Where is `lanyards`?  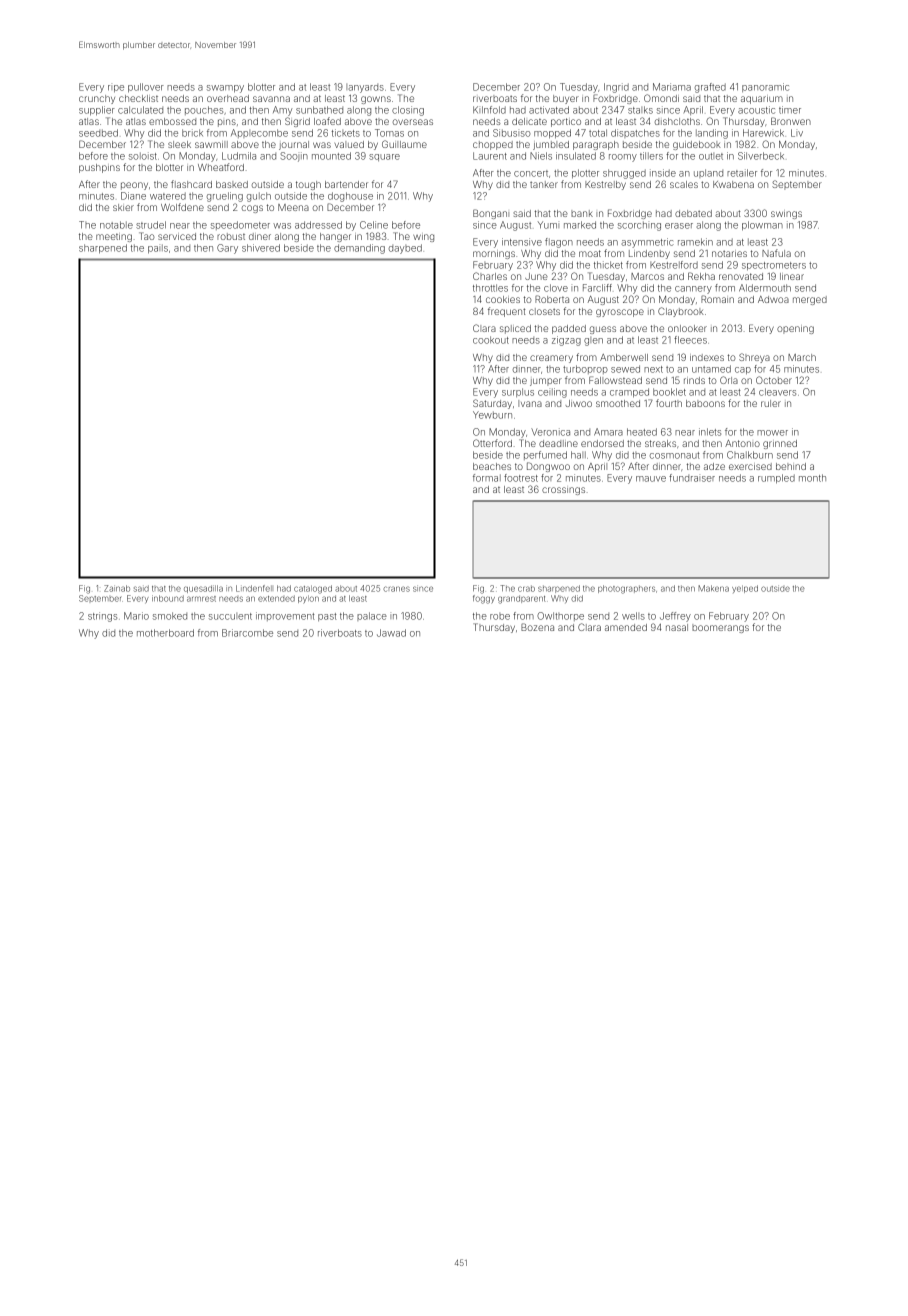 lanyards is located at coordinates (365, 88).
